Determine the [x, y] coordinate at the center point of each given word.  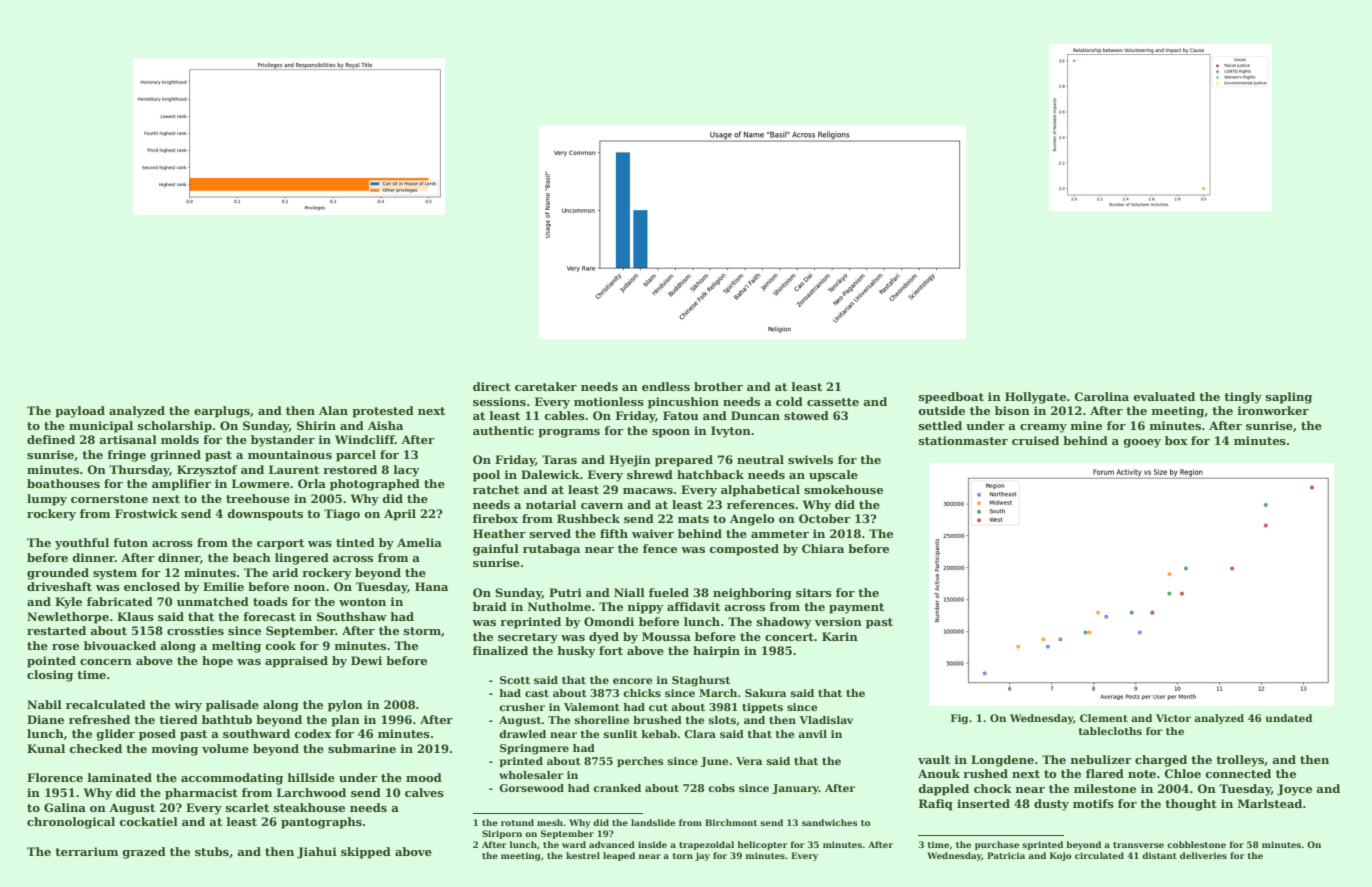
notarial [551, 504]
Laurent [294, 469]
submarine [362, 748]
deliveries [1203, 855]
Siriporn [502, 834]
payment [856, 608]
